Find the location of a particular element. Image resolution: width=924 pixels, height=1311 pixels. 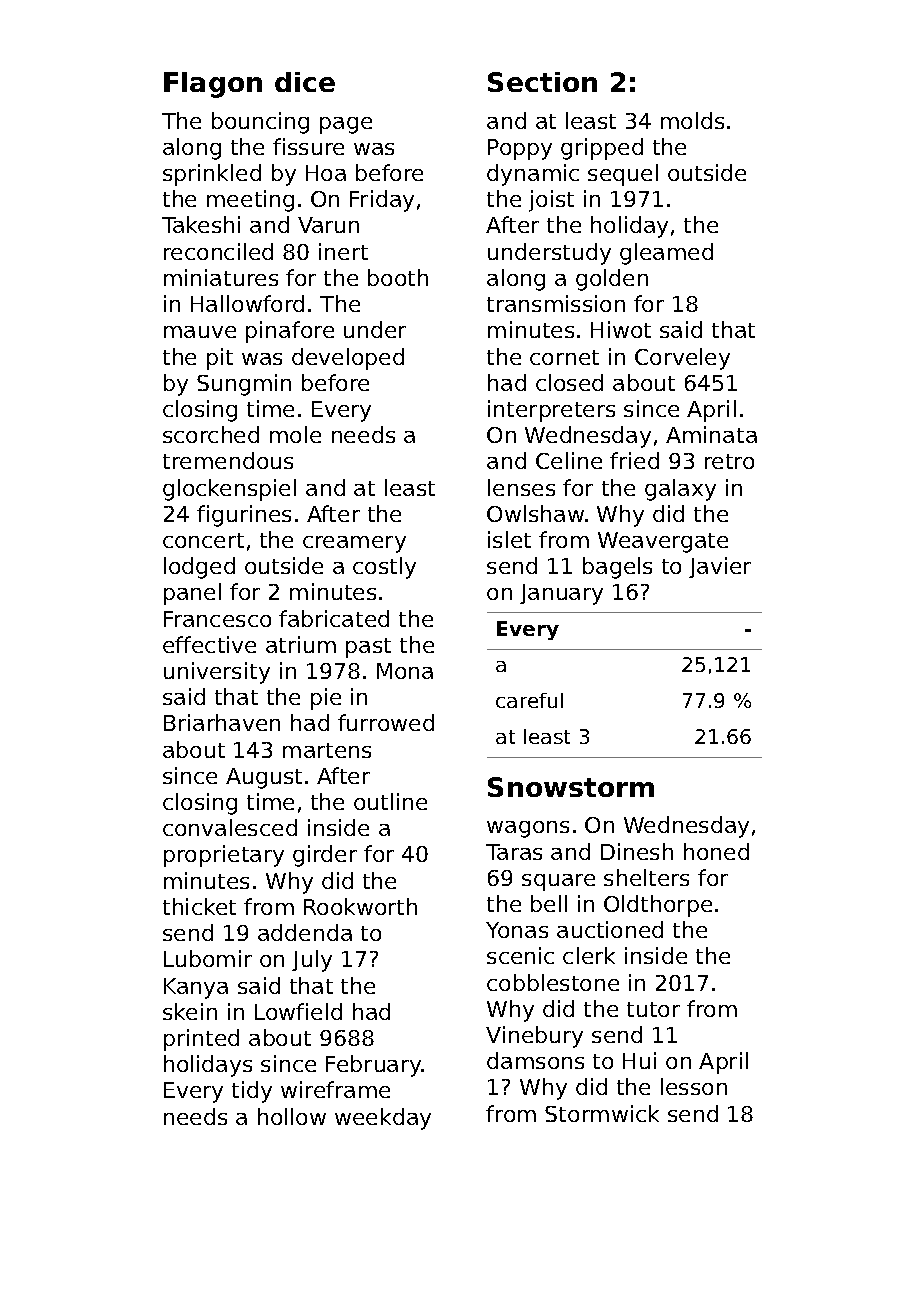

lesson is located at coordinates (694, 1086).
